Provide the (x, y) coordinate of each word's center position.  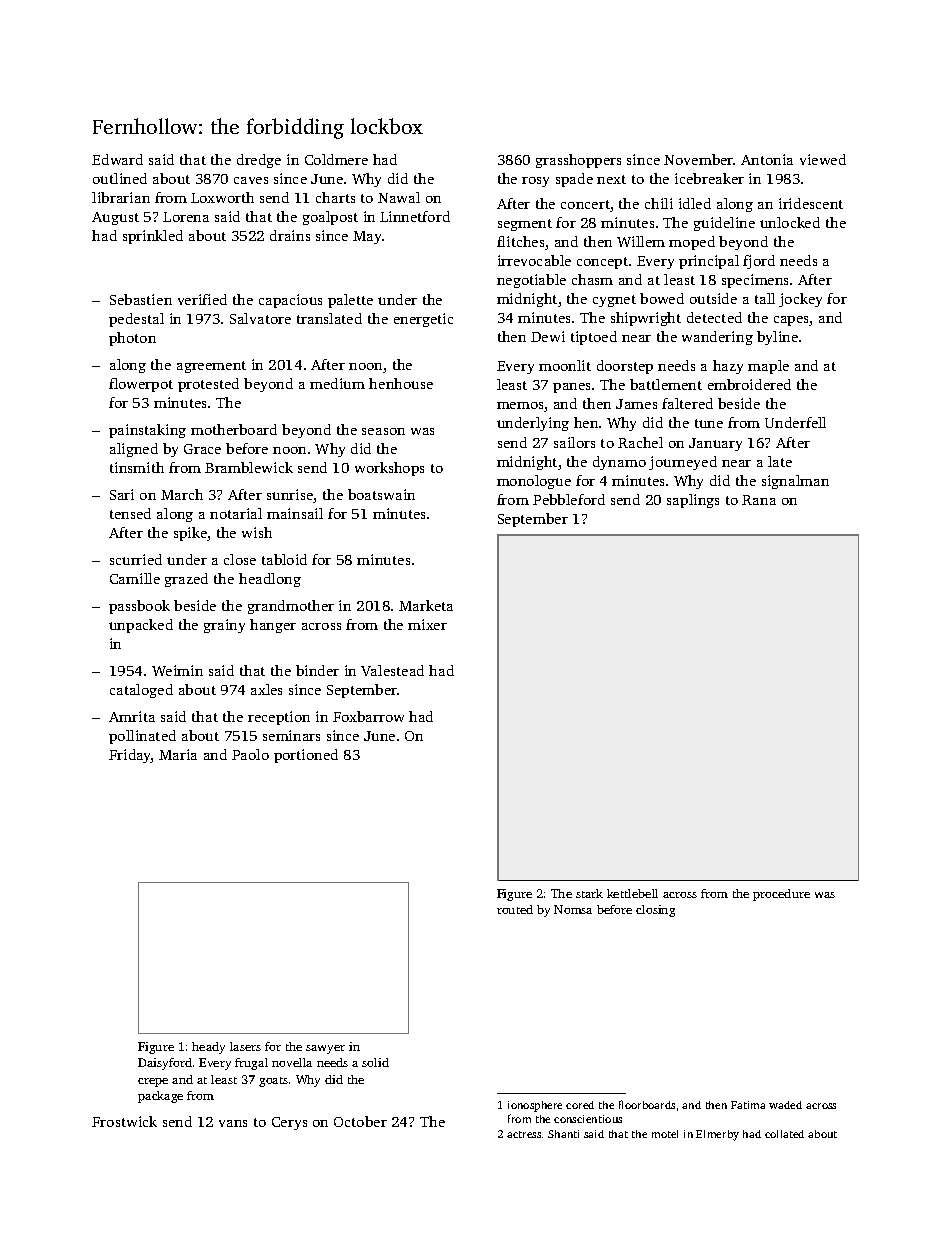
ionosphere (535, 1106)
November (699, 159)
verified (202, 299)
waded (785, 1105)
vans (233, 1123)
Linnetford (415, 216)
